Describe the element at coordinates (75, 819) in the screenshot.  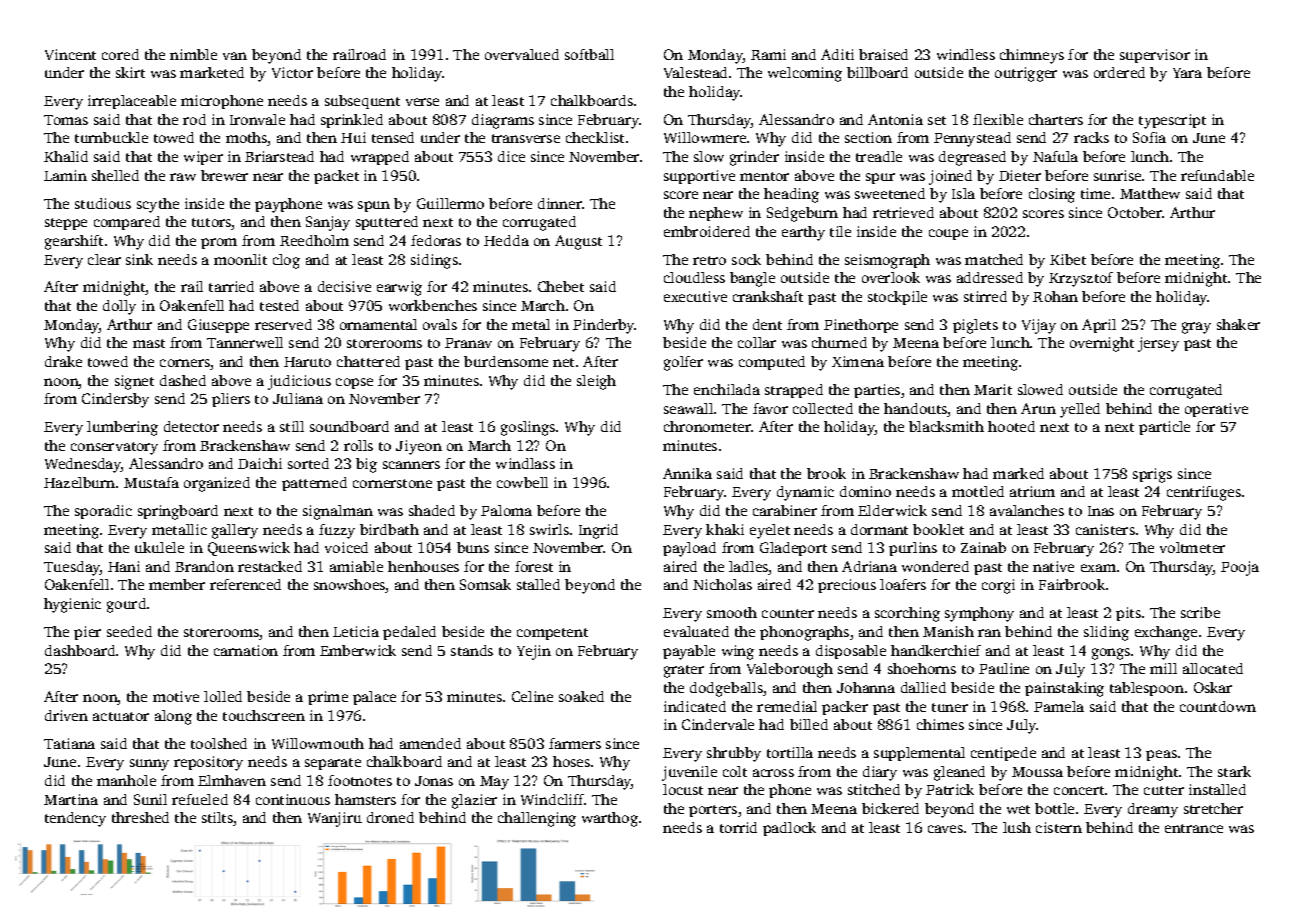
I see `tendency` at that location.
